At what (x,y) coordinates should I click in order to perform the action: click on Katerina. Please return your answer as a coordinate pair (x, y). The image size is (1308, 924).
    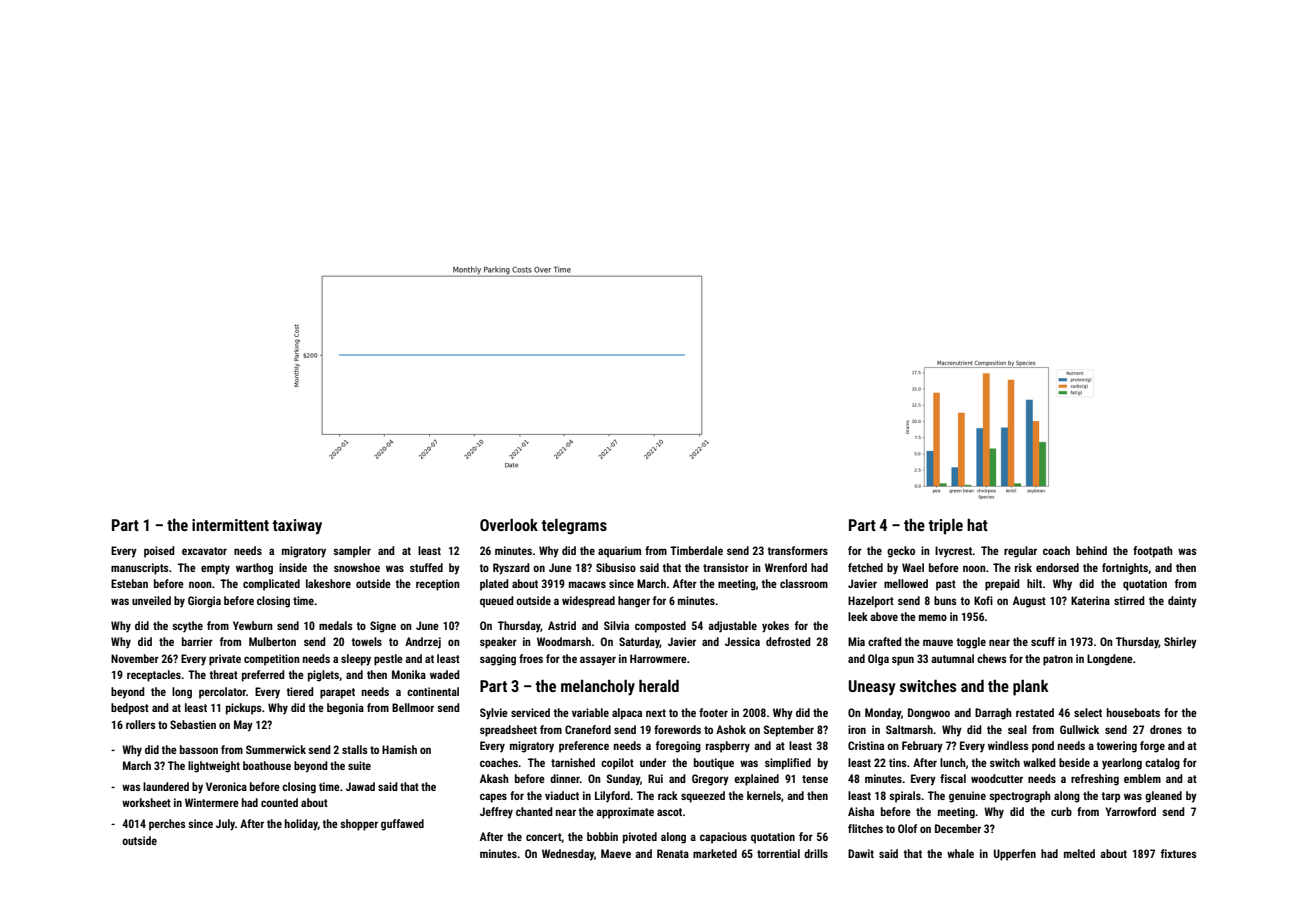
    Looking at the image, I should click on (1090, 600).
